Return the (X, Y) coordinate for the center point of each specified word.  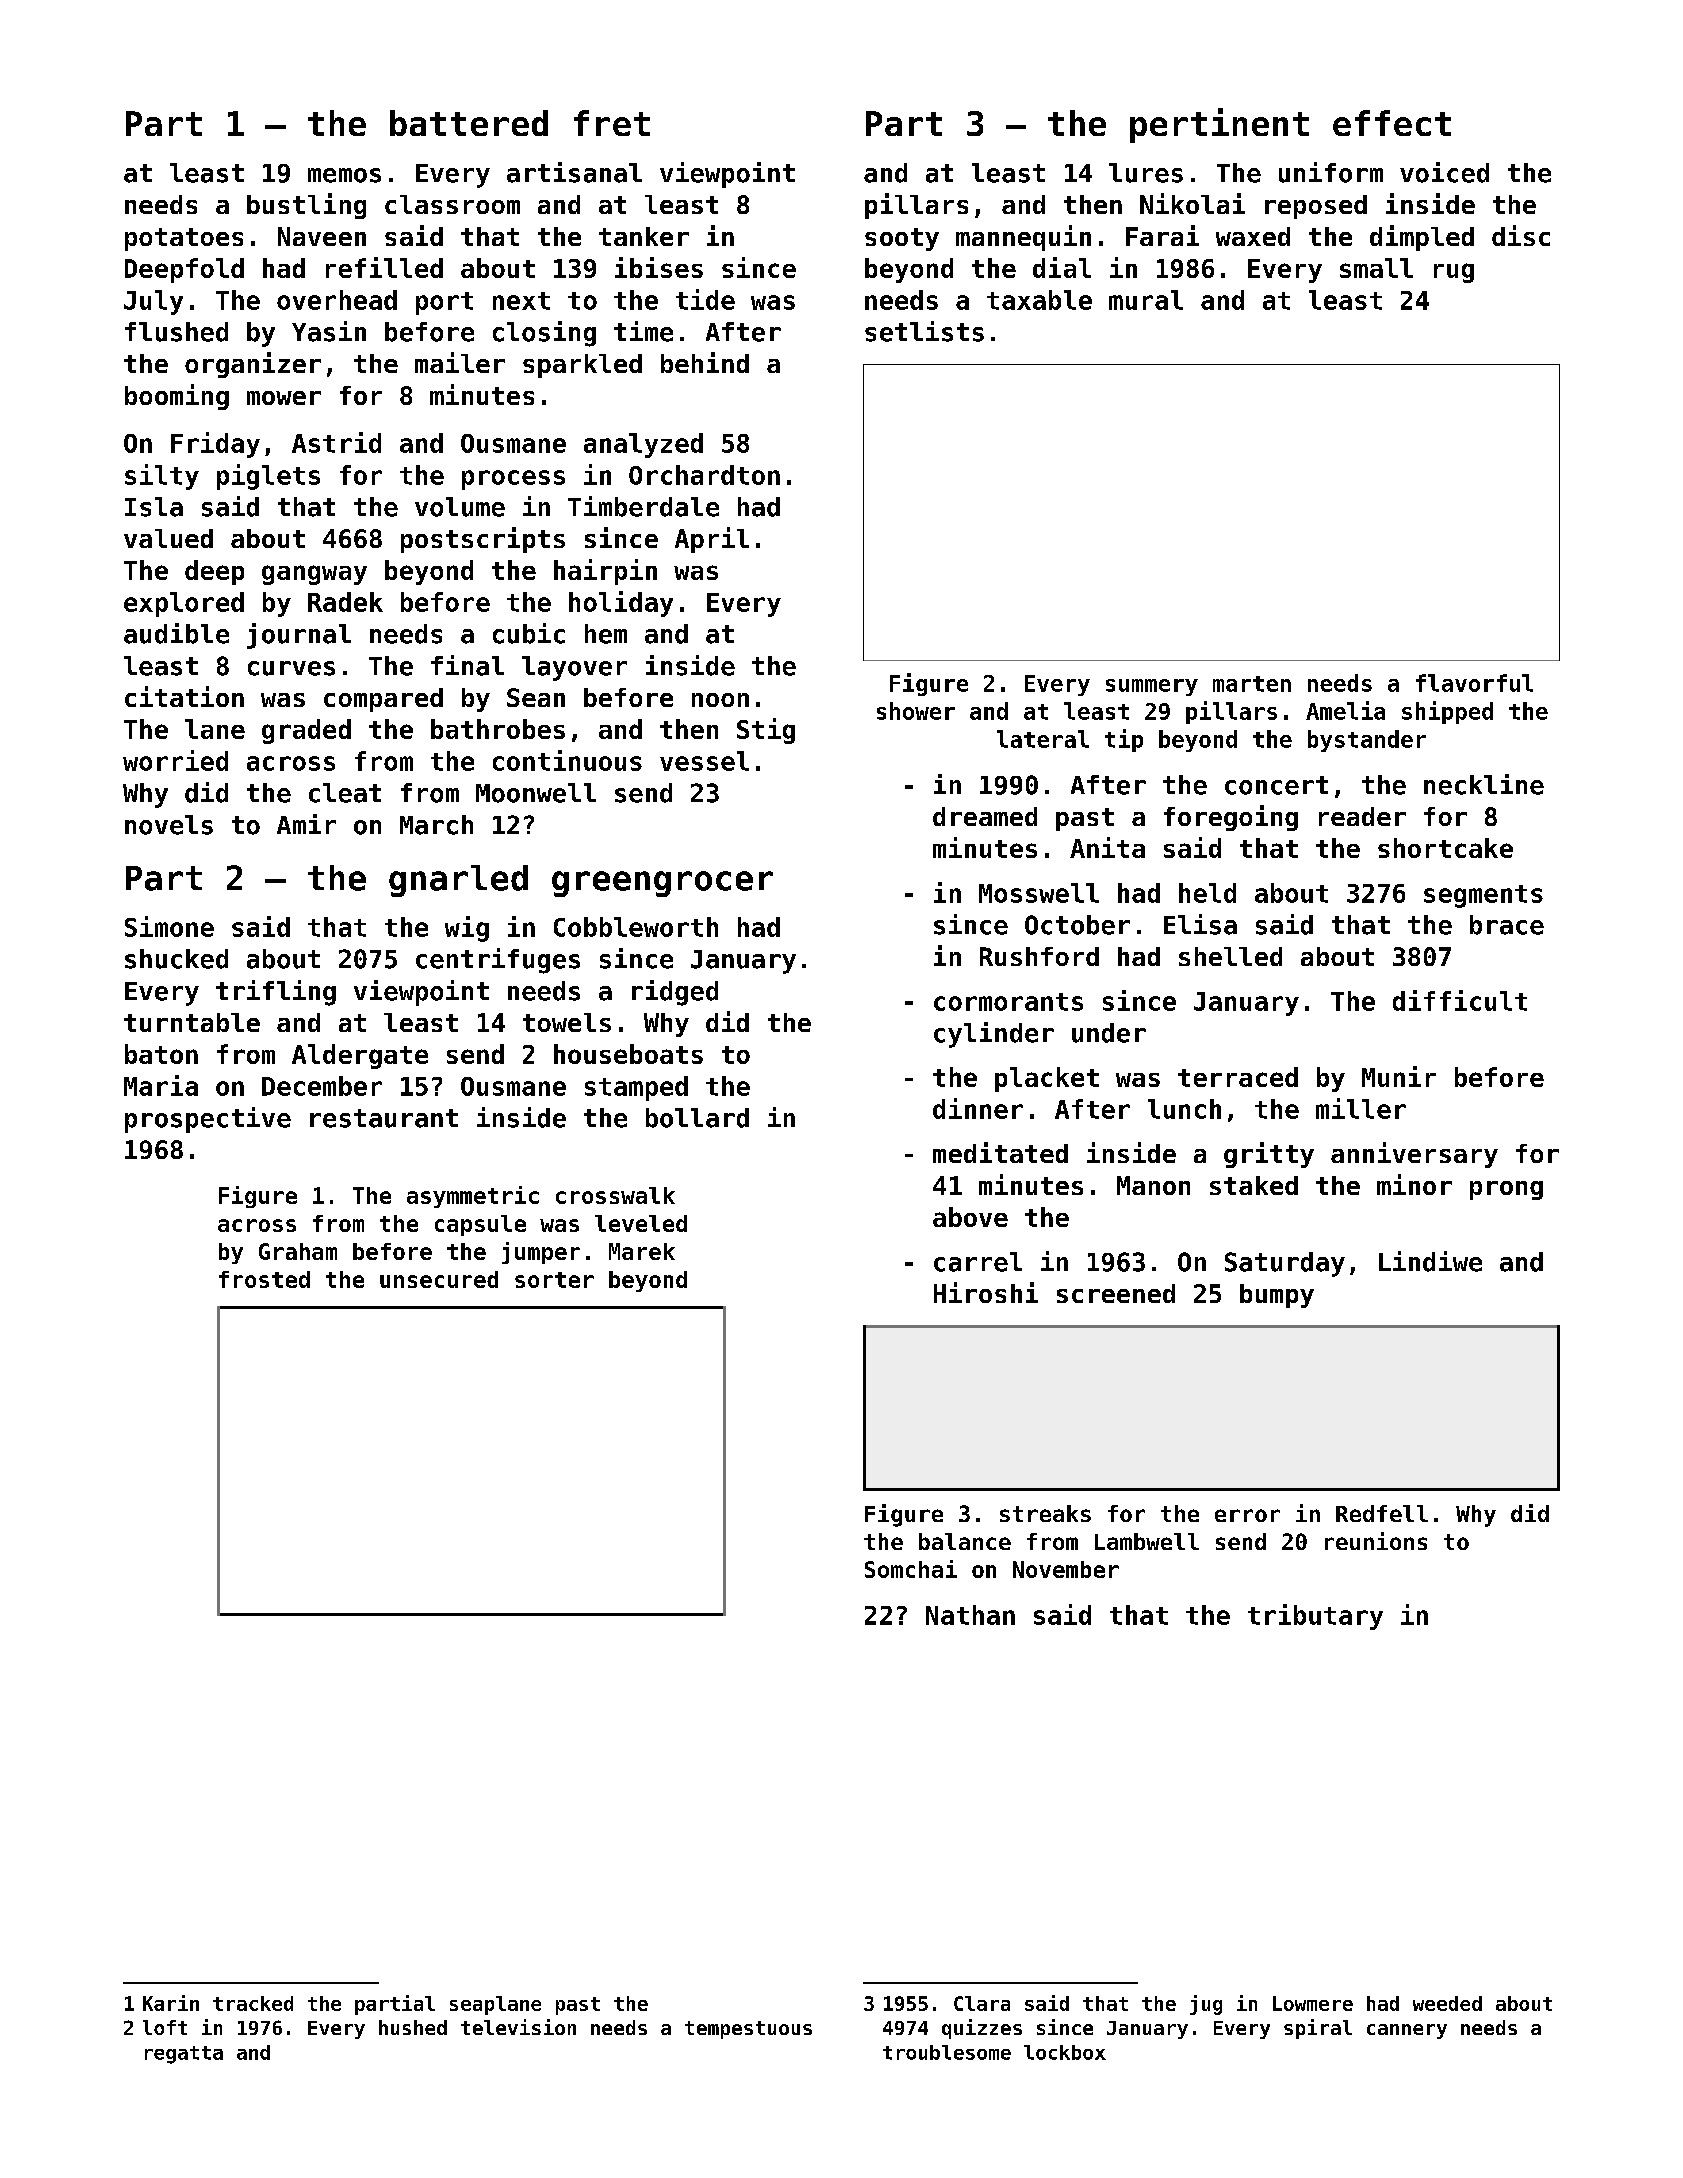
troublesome (947, 2052)
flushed (176, 332)
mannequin (1023, 238)
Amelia (1345, 710)
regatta (184, 2055)
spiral (1318, 2029)
